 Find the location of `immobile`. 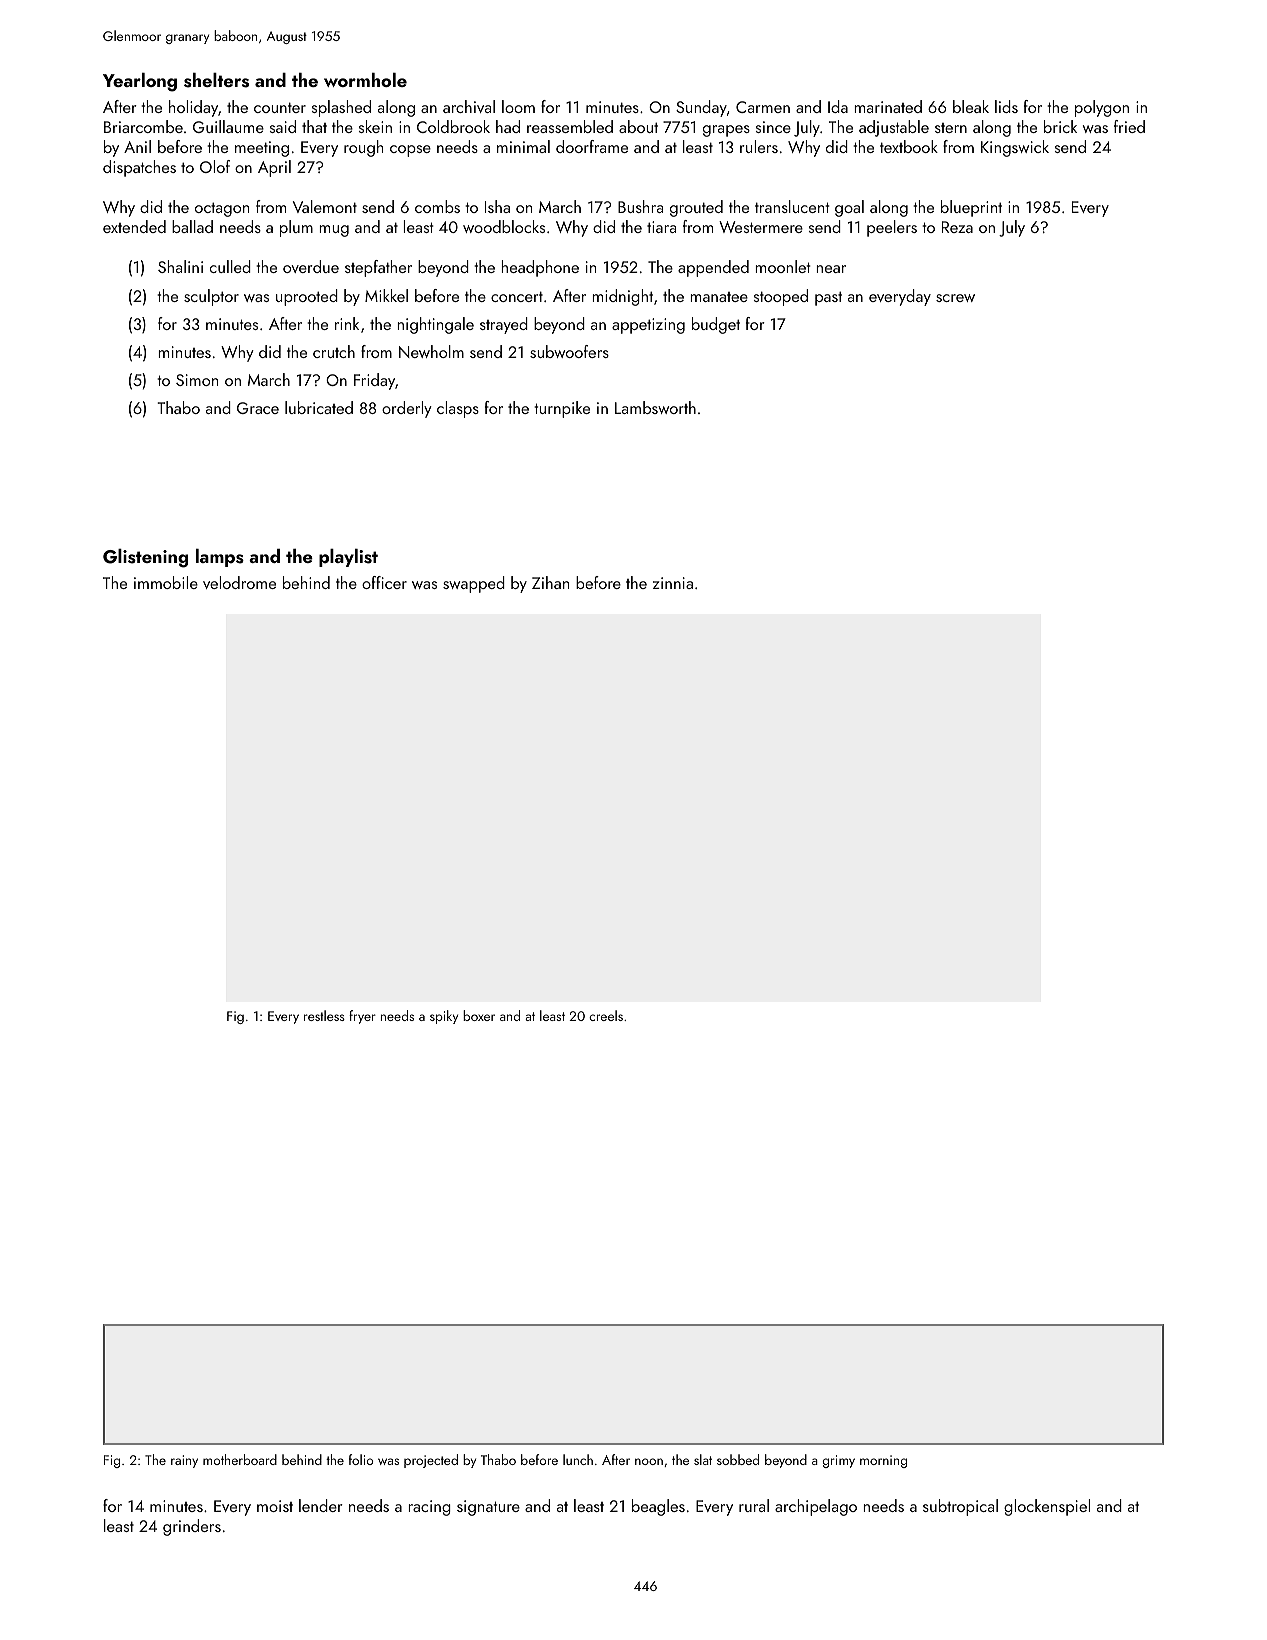

immobile is located at coordinates (166, 582).
